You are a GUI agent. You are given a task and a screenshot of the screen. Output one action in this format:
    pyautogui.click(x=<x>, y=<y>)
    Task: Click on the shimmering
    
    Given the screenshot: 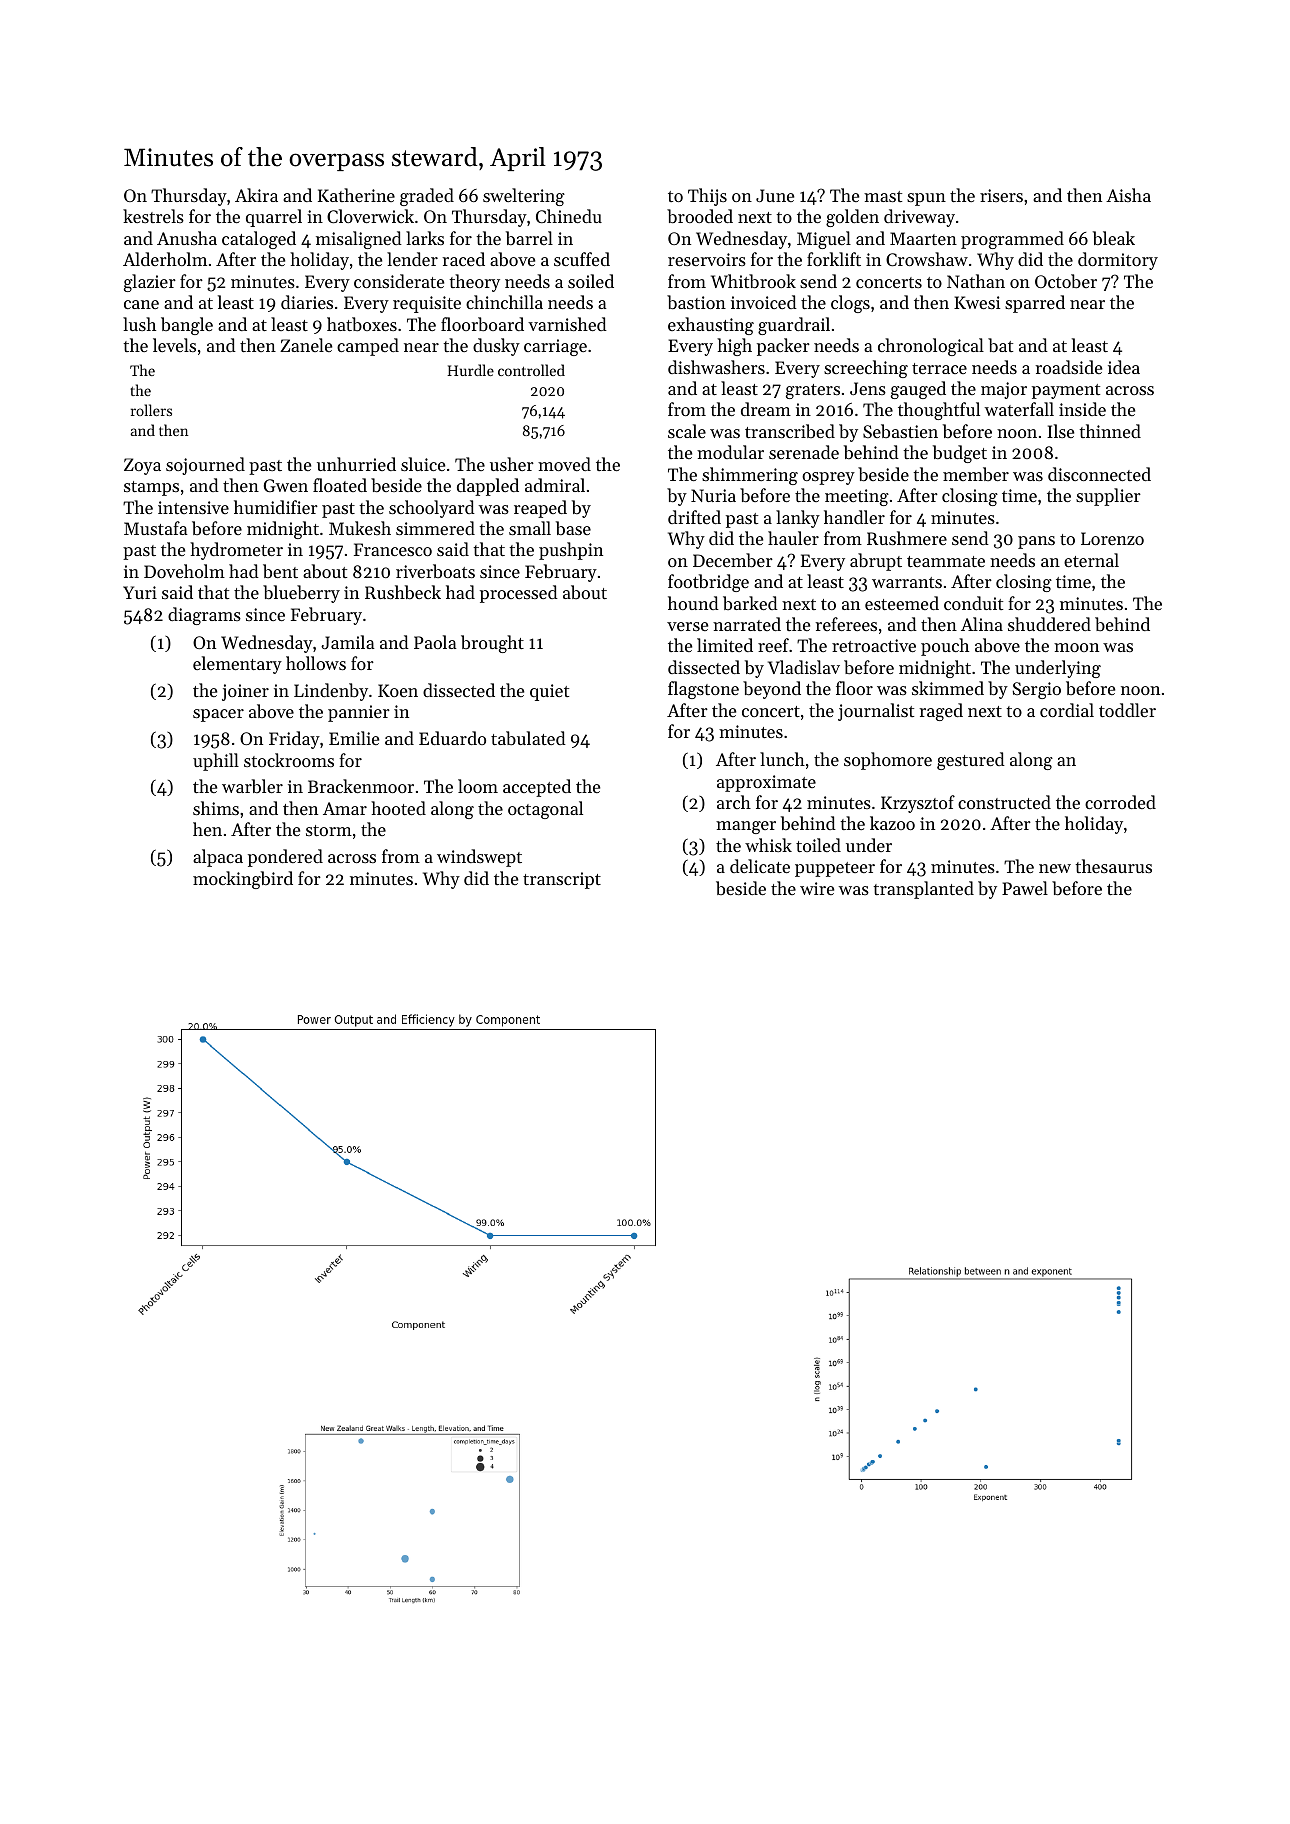 What is the action you would take?
    pyautogui.click(x=750, y=476)
